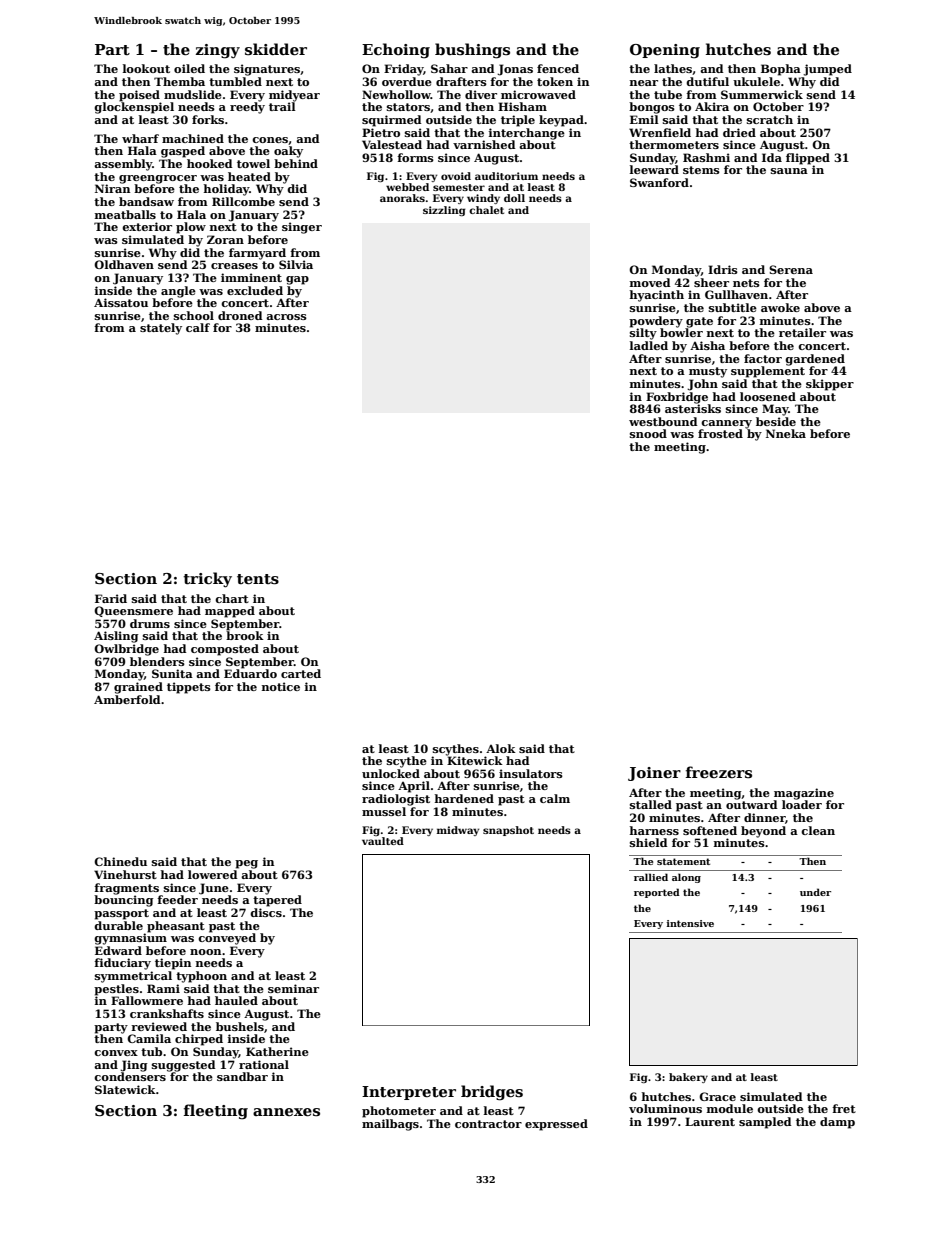 This document has width=952, height=1233. I want to click on cones, so click(270, 140).
